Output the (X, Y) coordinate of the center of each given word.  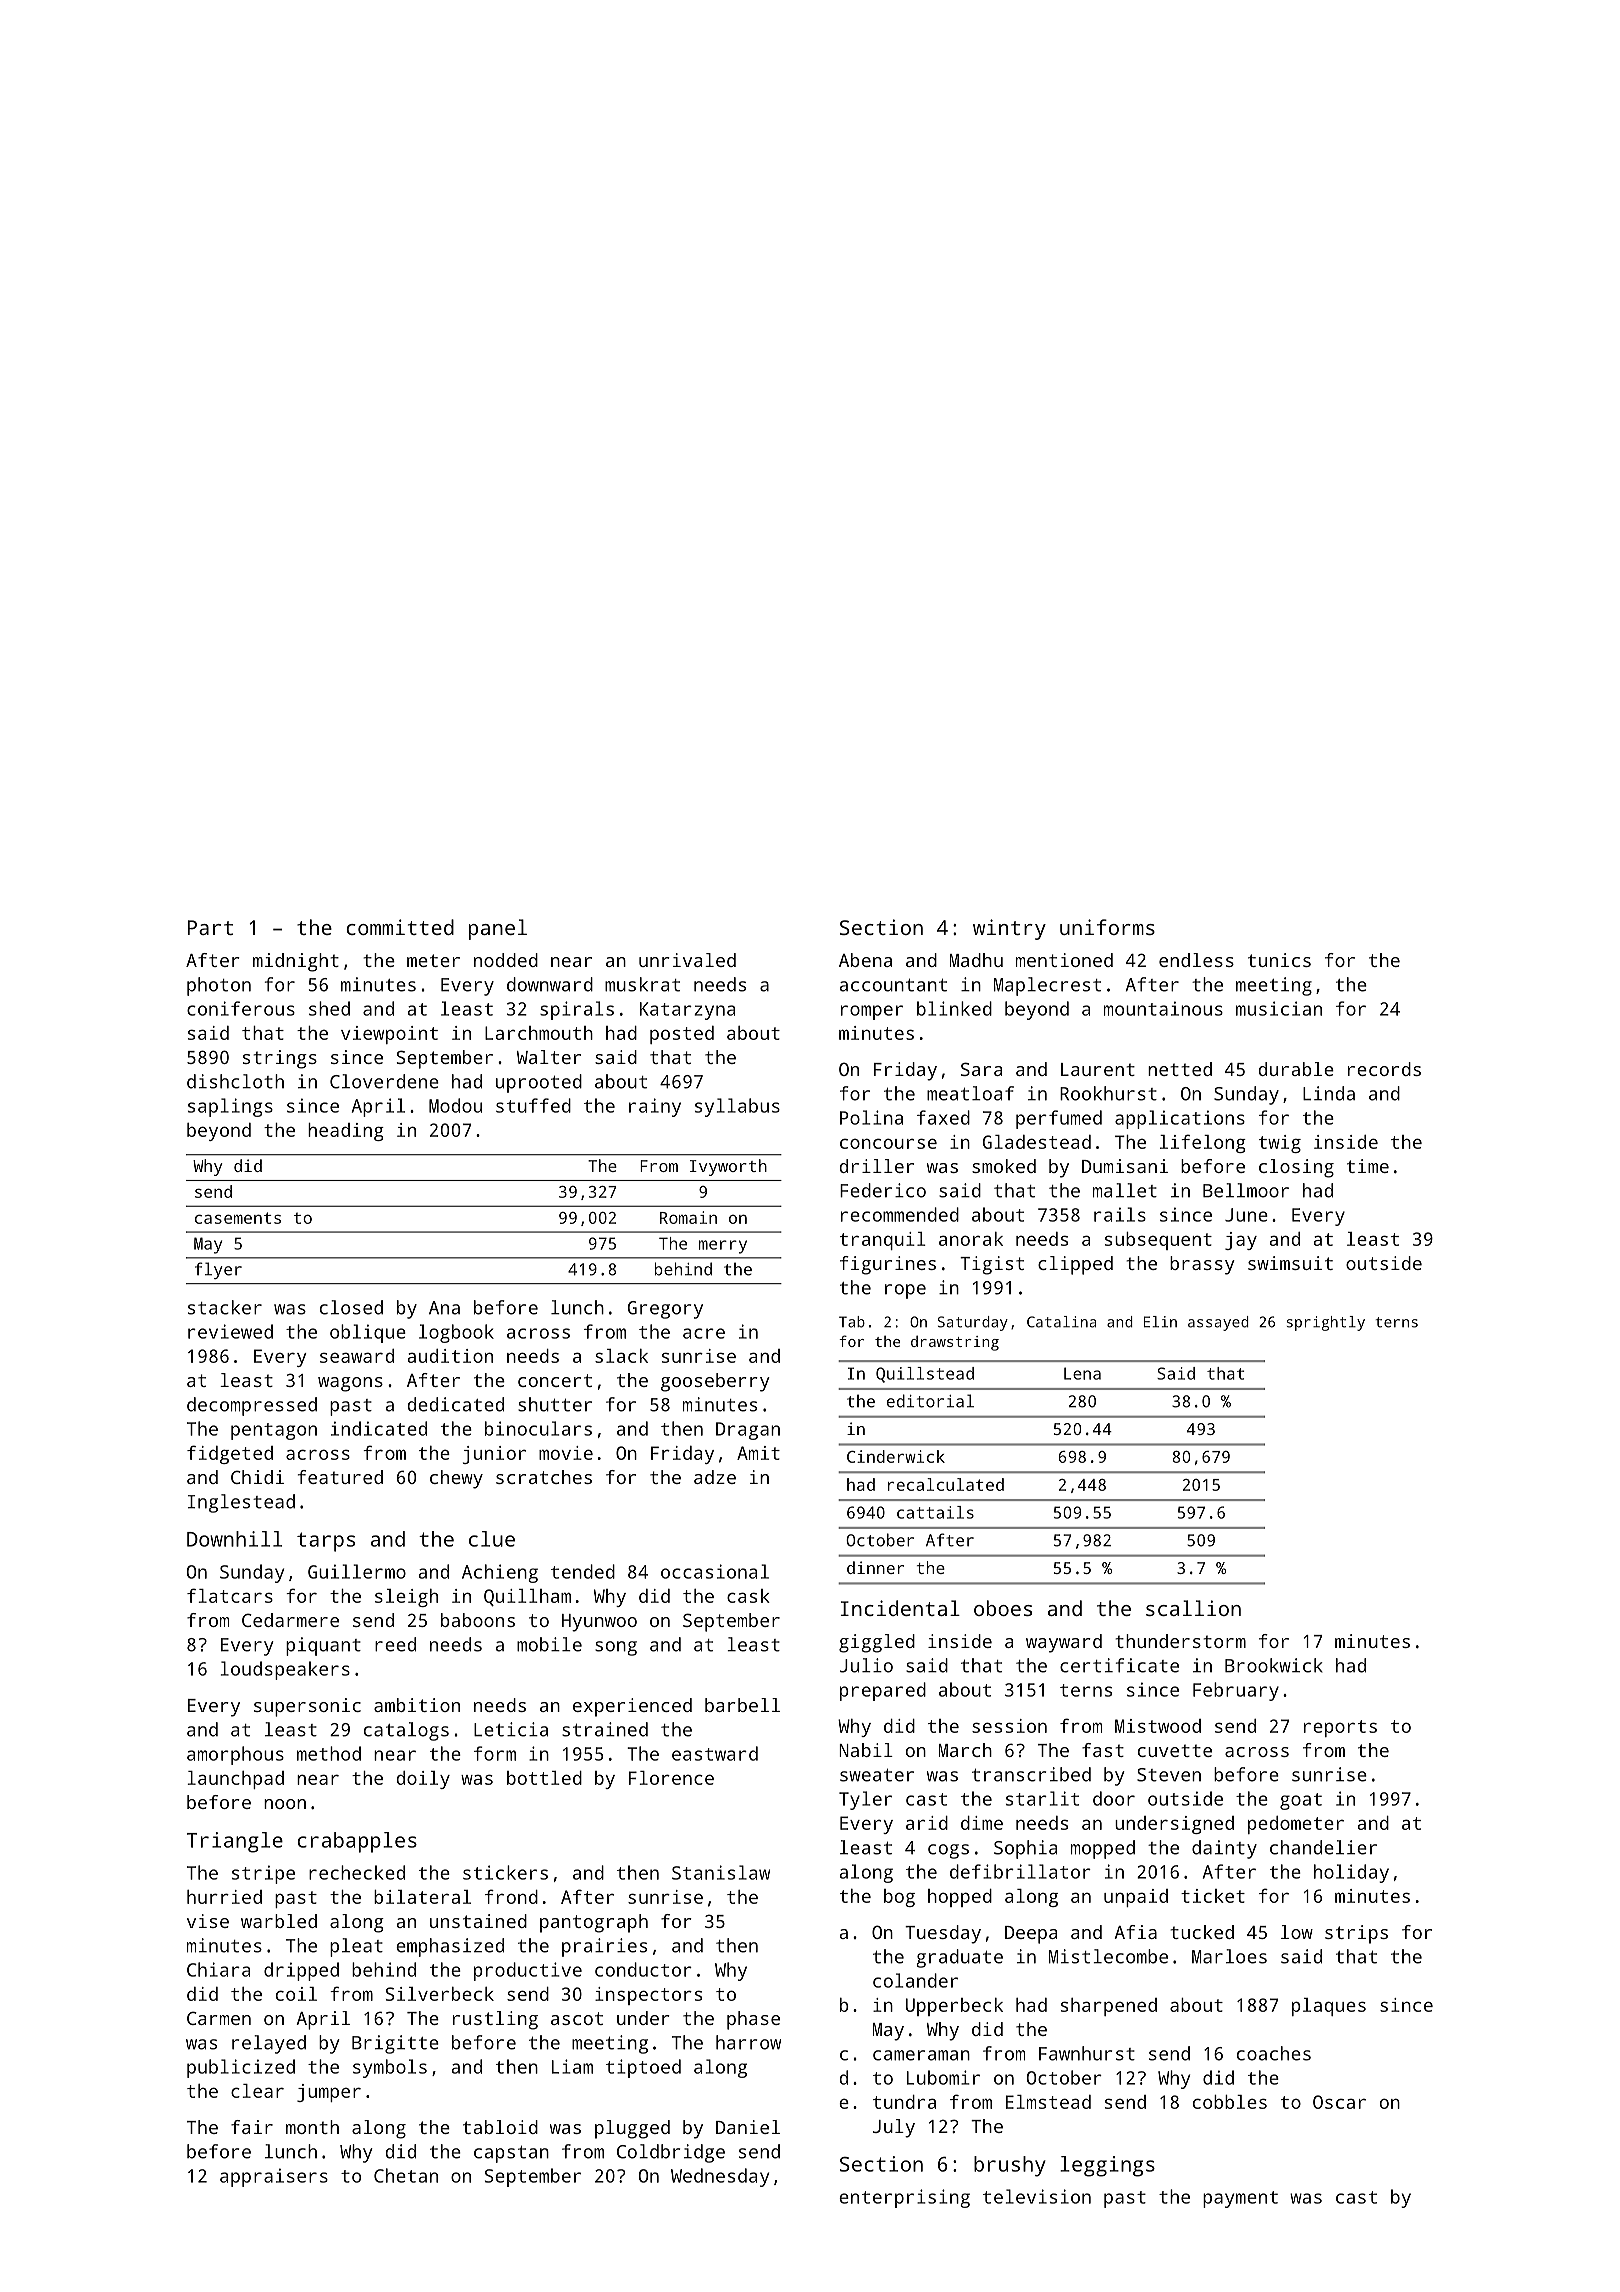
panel (498, 929)
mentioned (1064, 960)
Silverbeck (440, 1994)
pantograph (594, 1923)
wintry (1009, 929)
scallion (1193, 1608)
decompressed (252, 1406)
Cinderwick (896, 1456)
